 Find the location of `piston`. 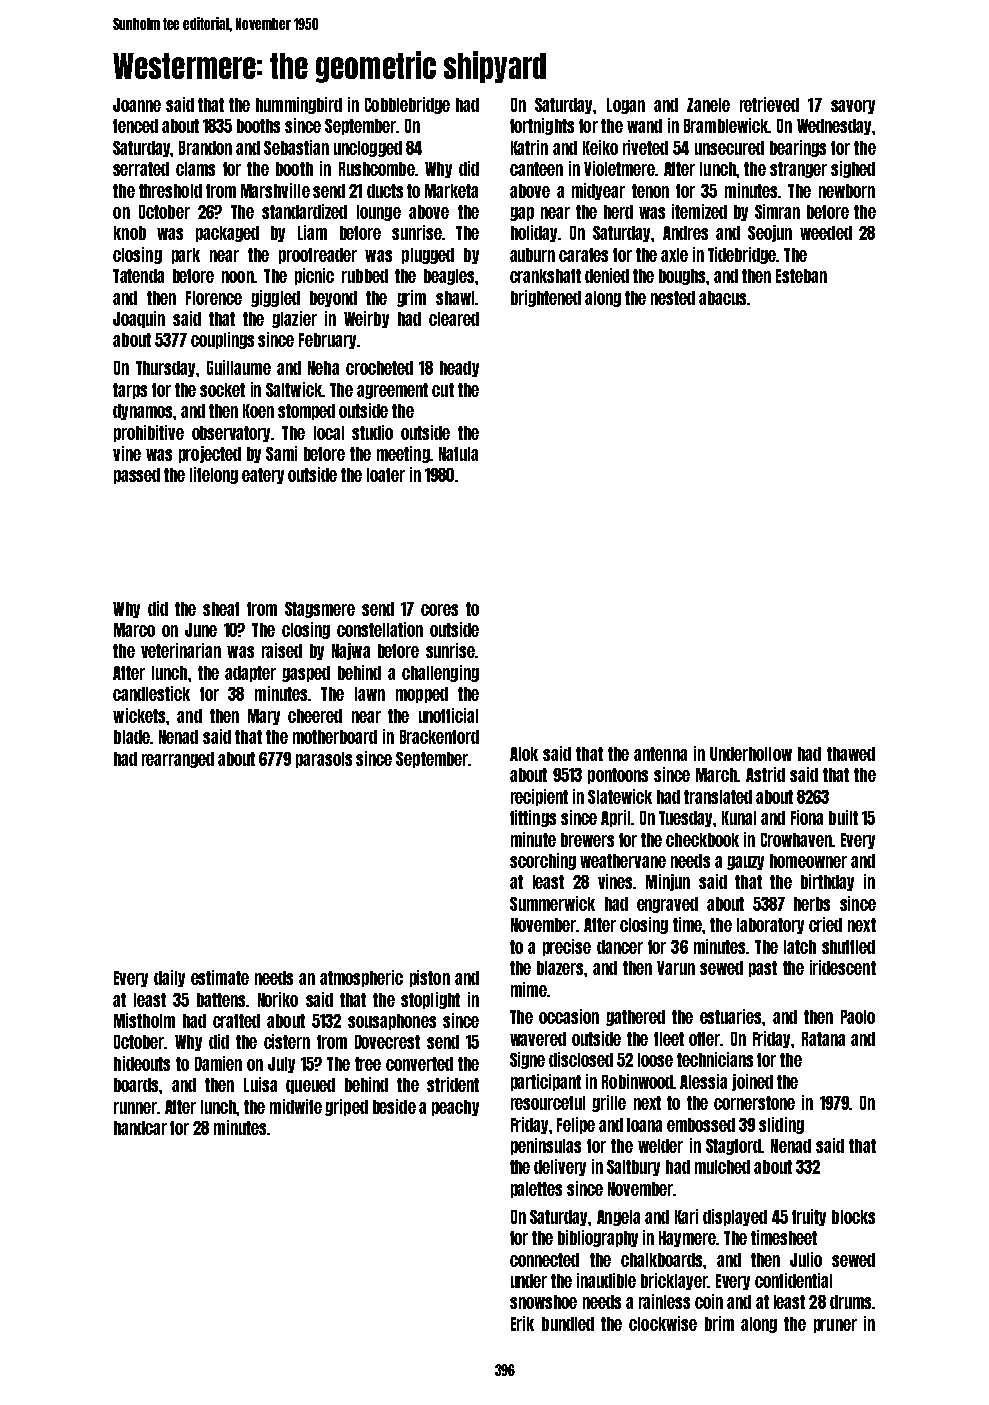

piston is located at coordinates (430, 978).
